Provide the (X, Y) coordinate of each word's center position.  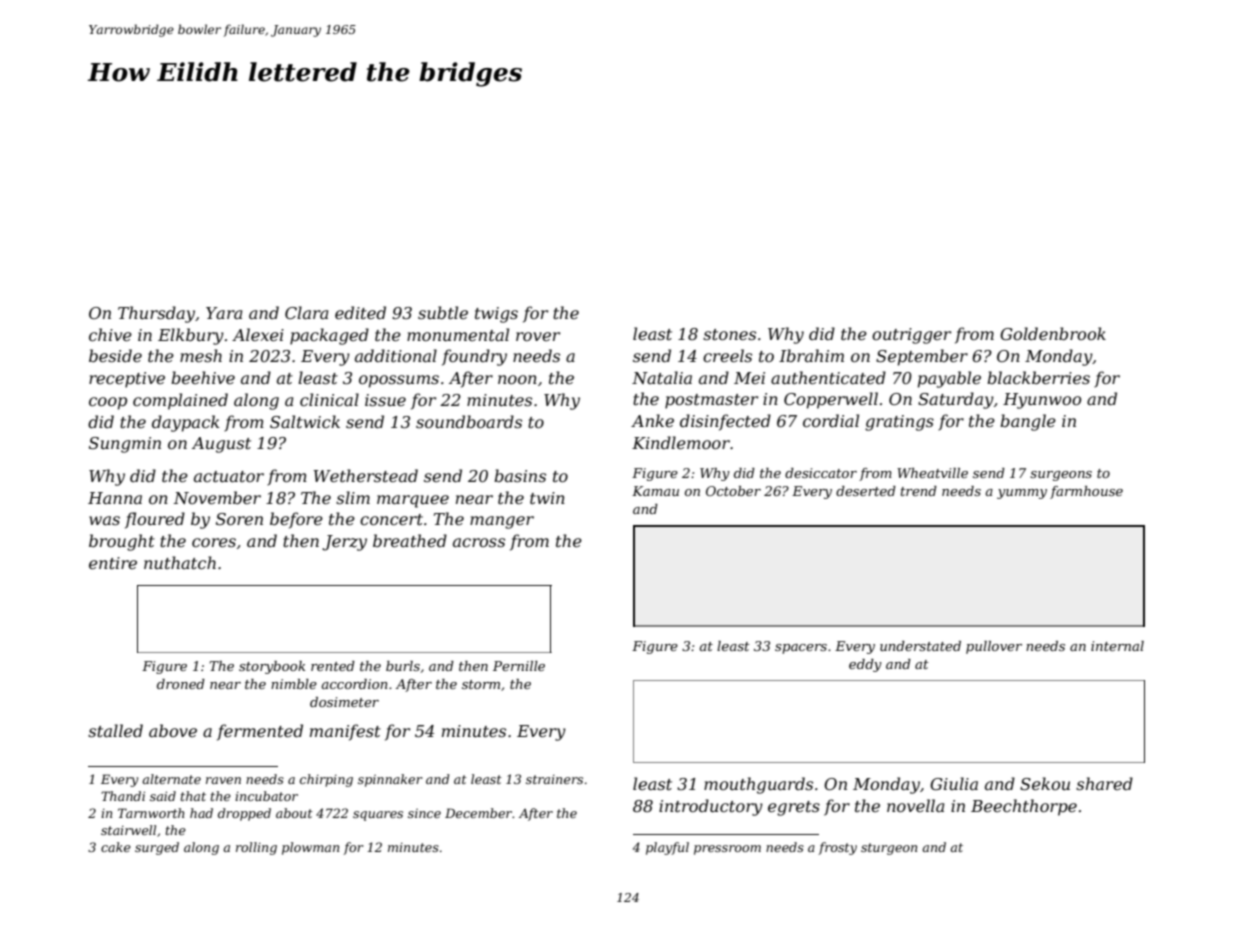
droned (181, 684)
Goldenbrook (1053, 333)
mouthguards (758, 785)
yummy (1022, 494)
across (479, 542)
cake (116, 847)
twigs (496, 315)
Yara (224, 313)
